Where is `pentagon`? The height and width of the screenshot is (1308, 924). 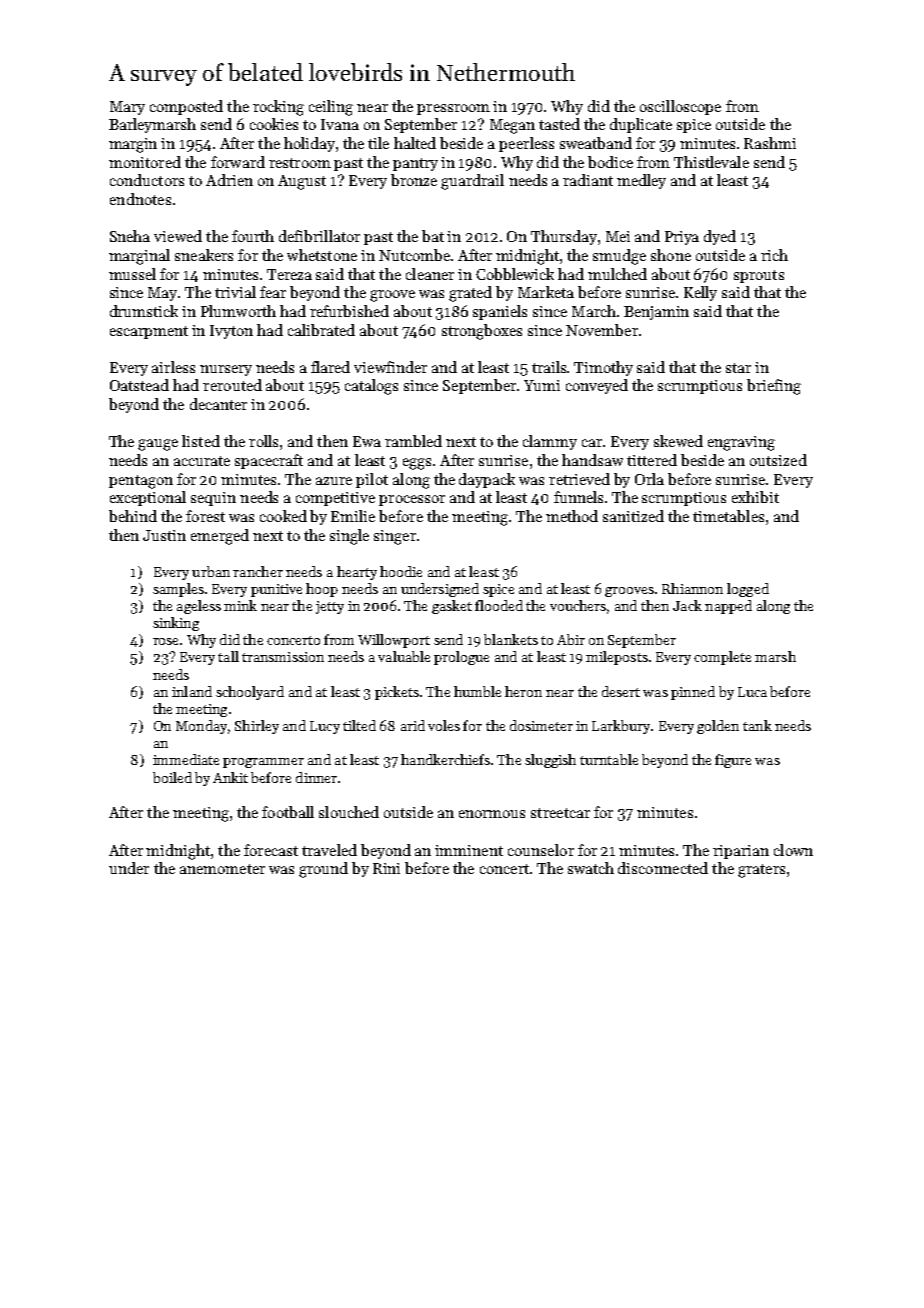 pentagon is located at coordinates (141, 482).
